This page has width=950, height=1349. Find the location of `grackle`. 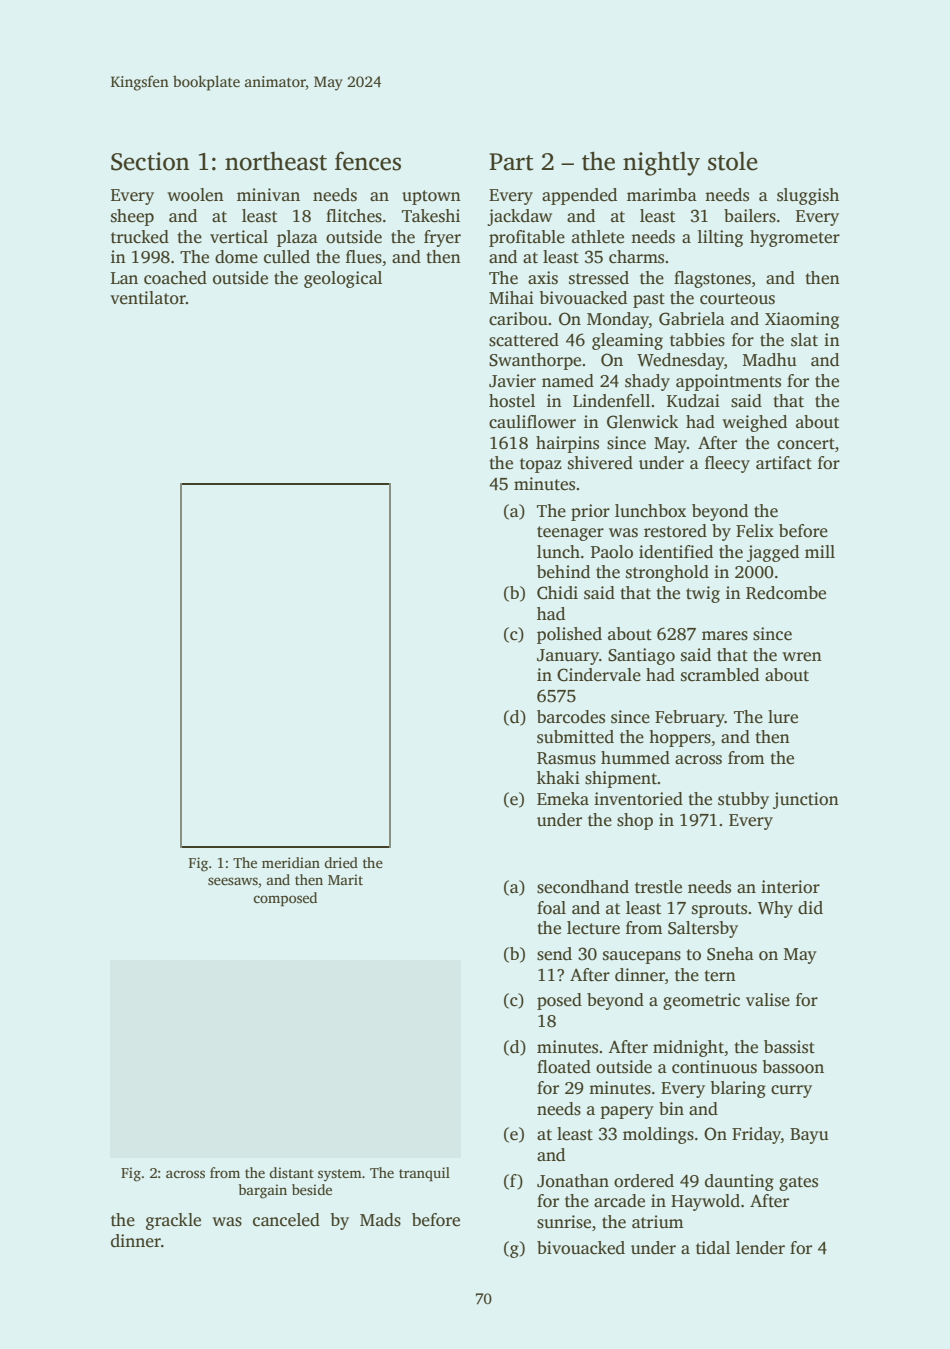

grackle is located at coordinates (173, 1221).
